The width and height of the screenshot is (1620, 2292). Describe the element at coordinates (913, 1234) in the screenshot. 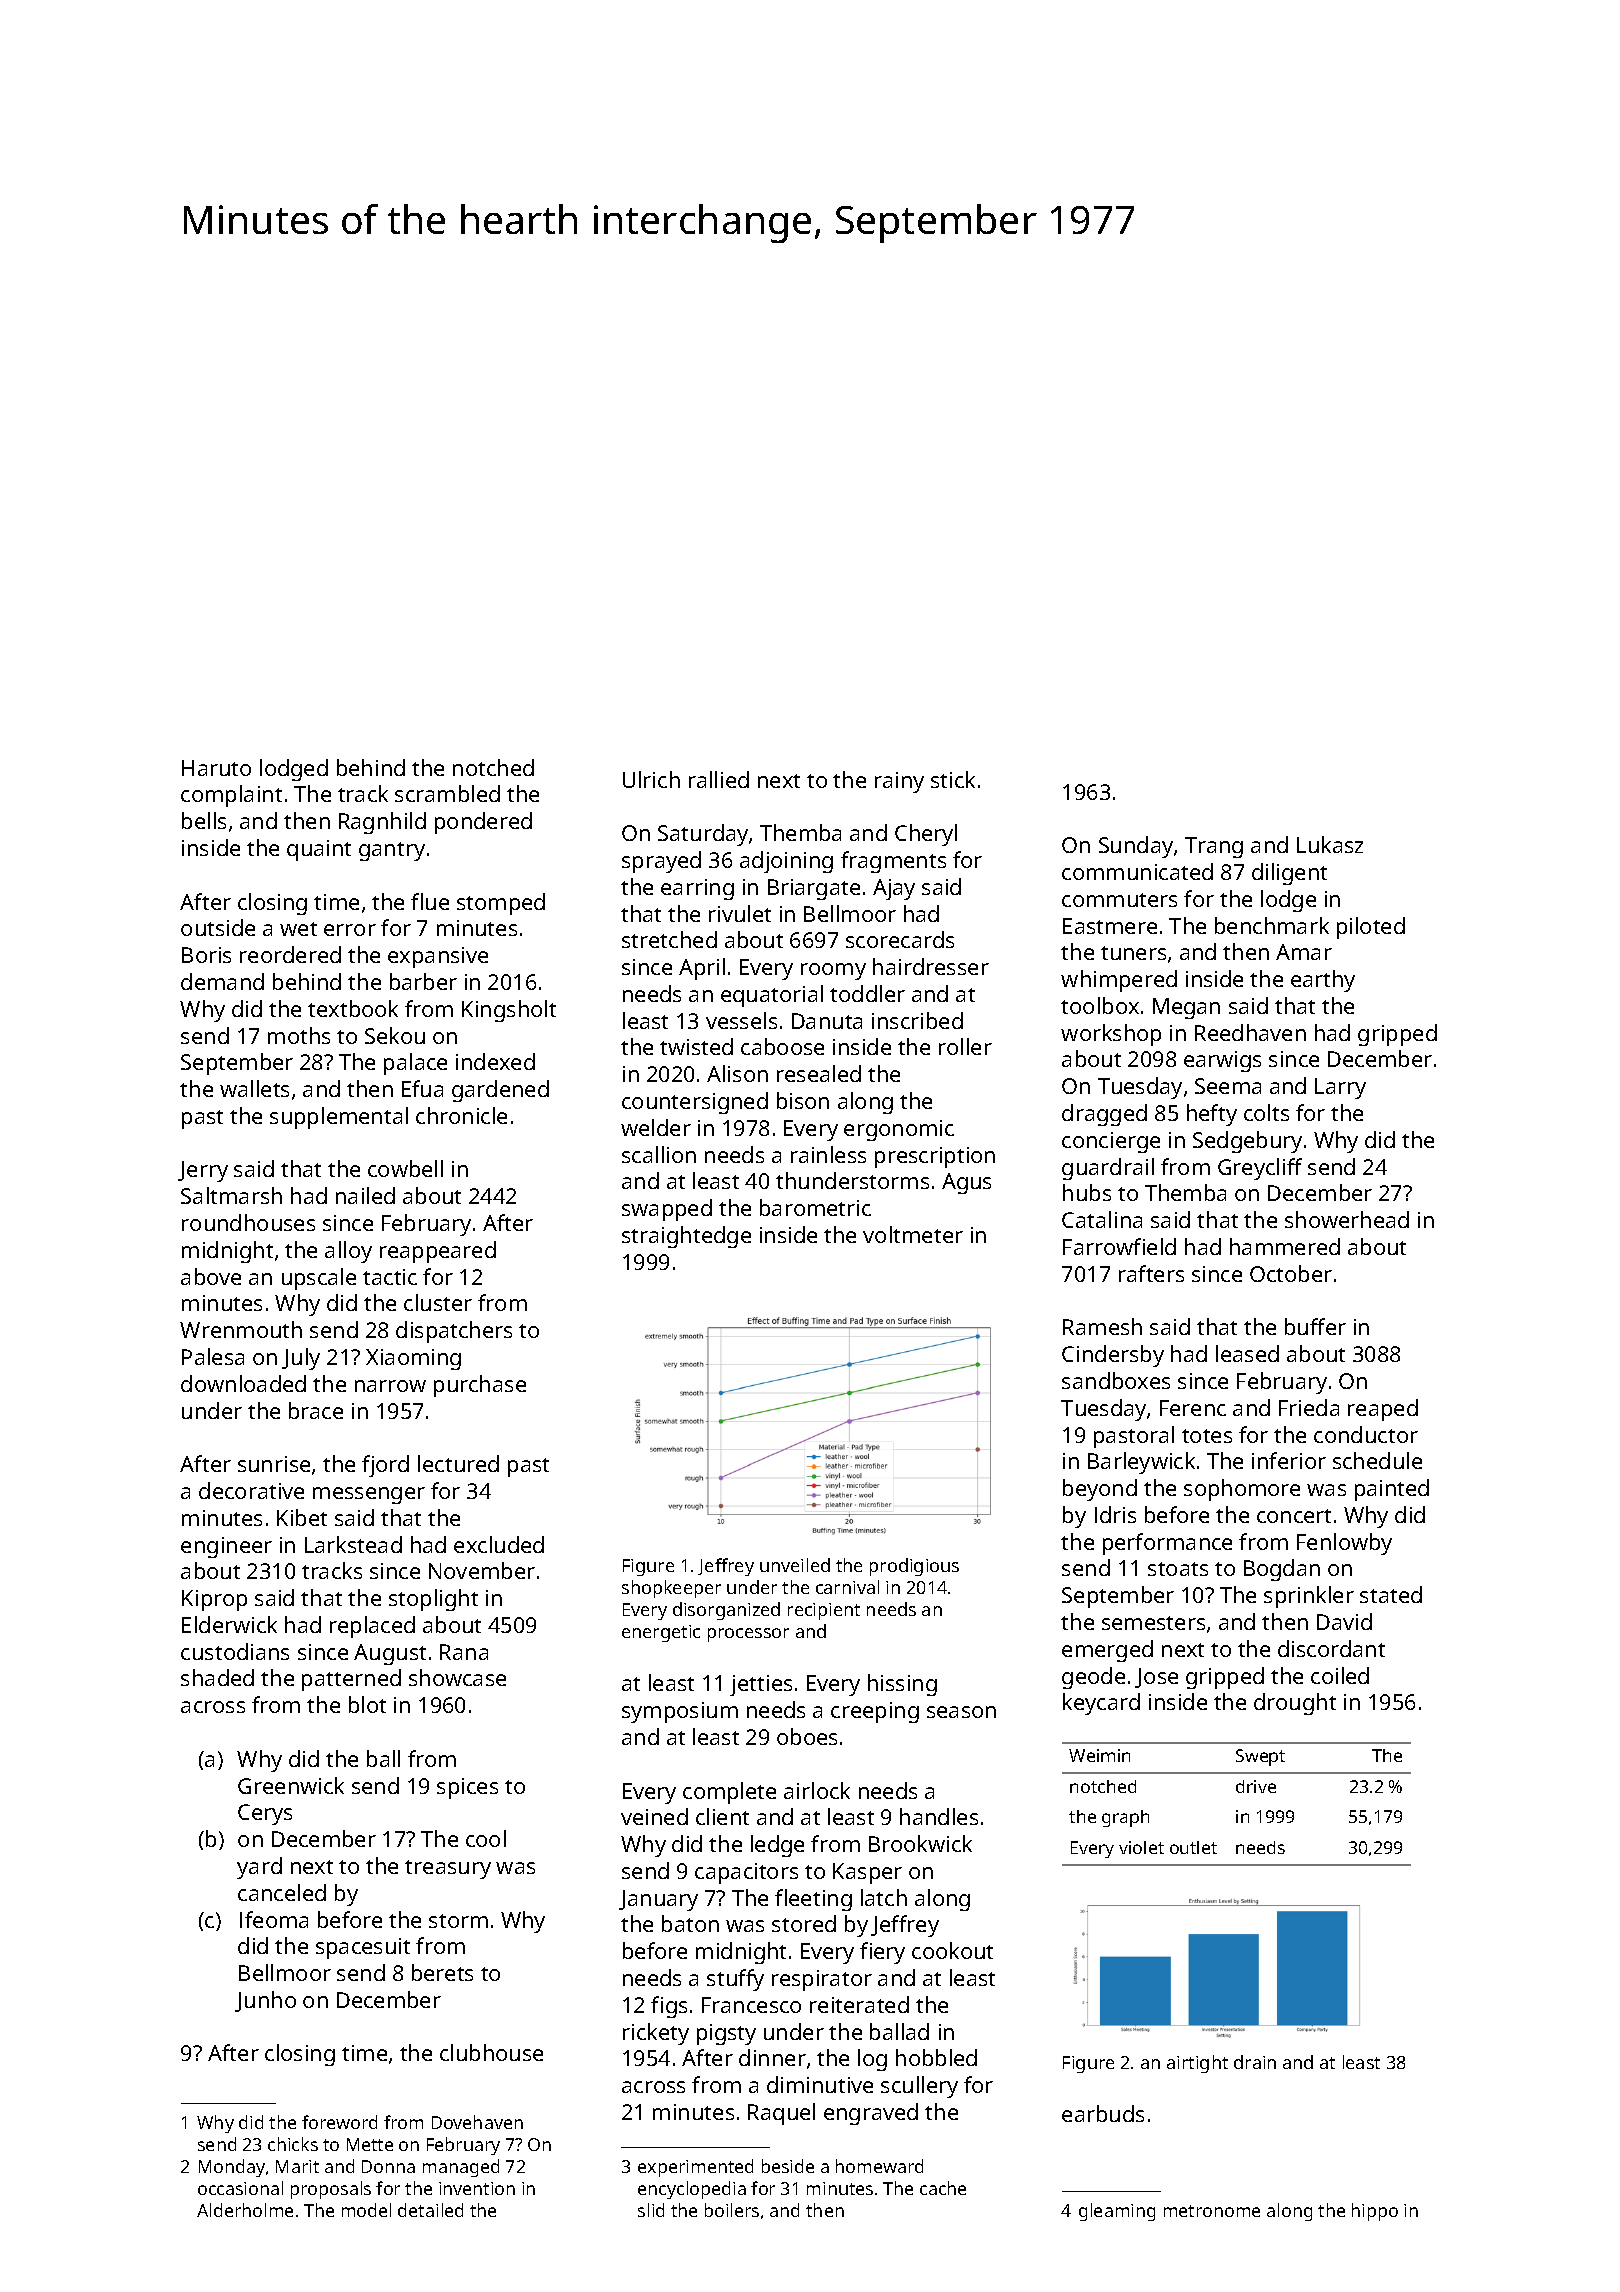

I see `voltmeter` at that location.
